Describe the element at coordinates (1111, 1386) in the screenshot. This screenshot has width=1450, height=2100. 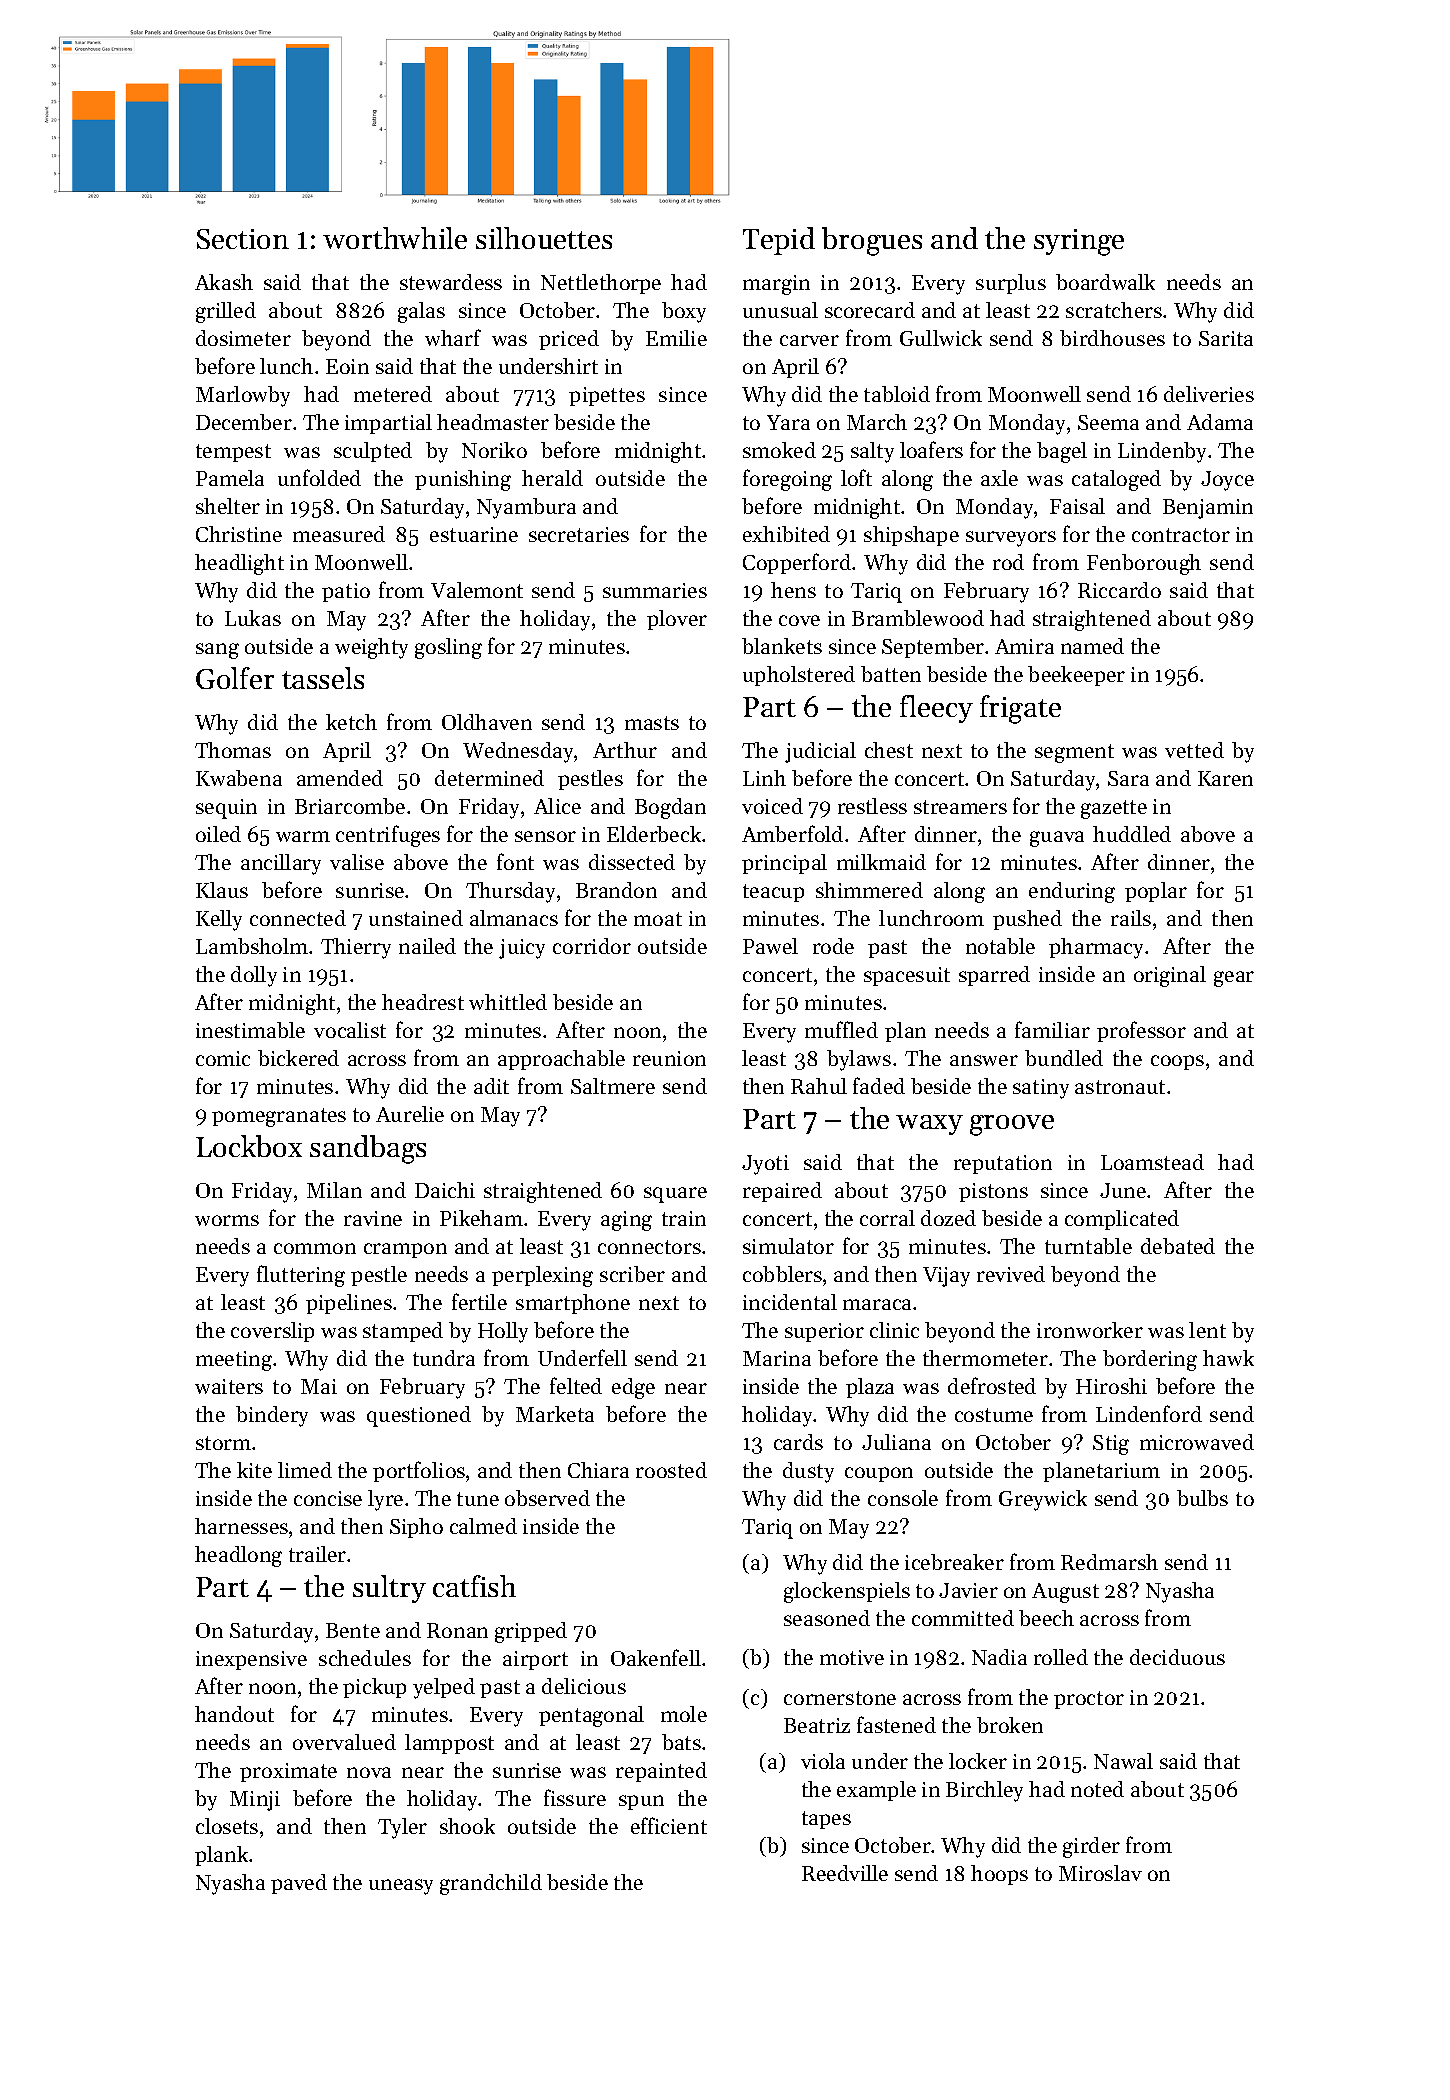
I see `Hiroshi` at that location.
